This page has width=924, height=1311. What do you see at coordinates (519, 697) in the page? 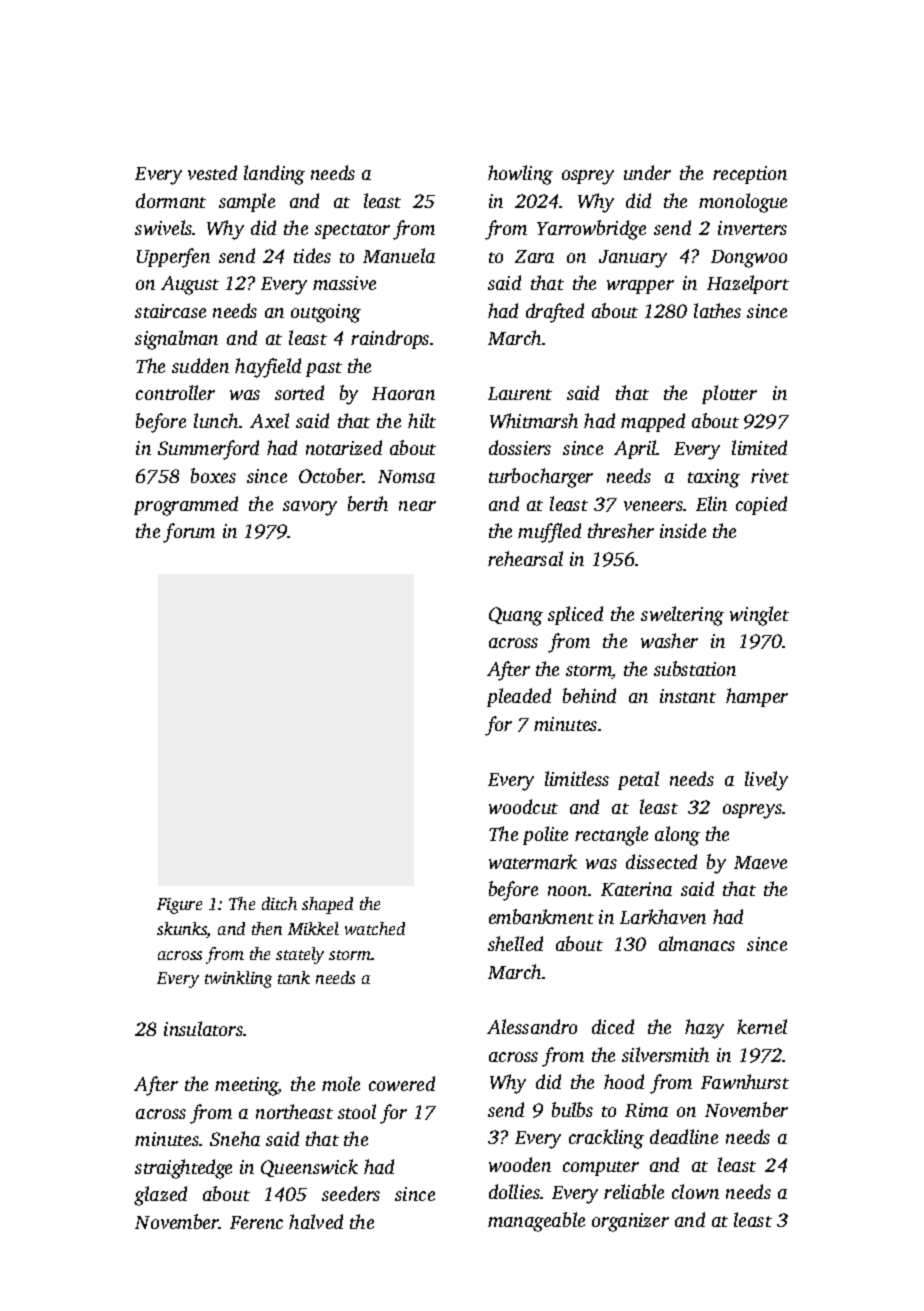
I see `pleaded` at bounding box center [519, 697].
